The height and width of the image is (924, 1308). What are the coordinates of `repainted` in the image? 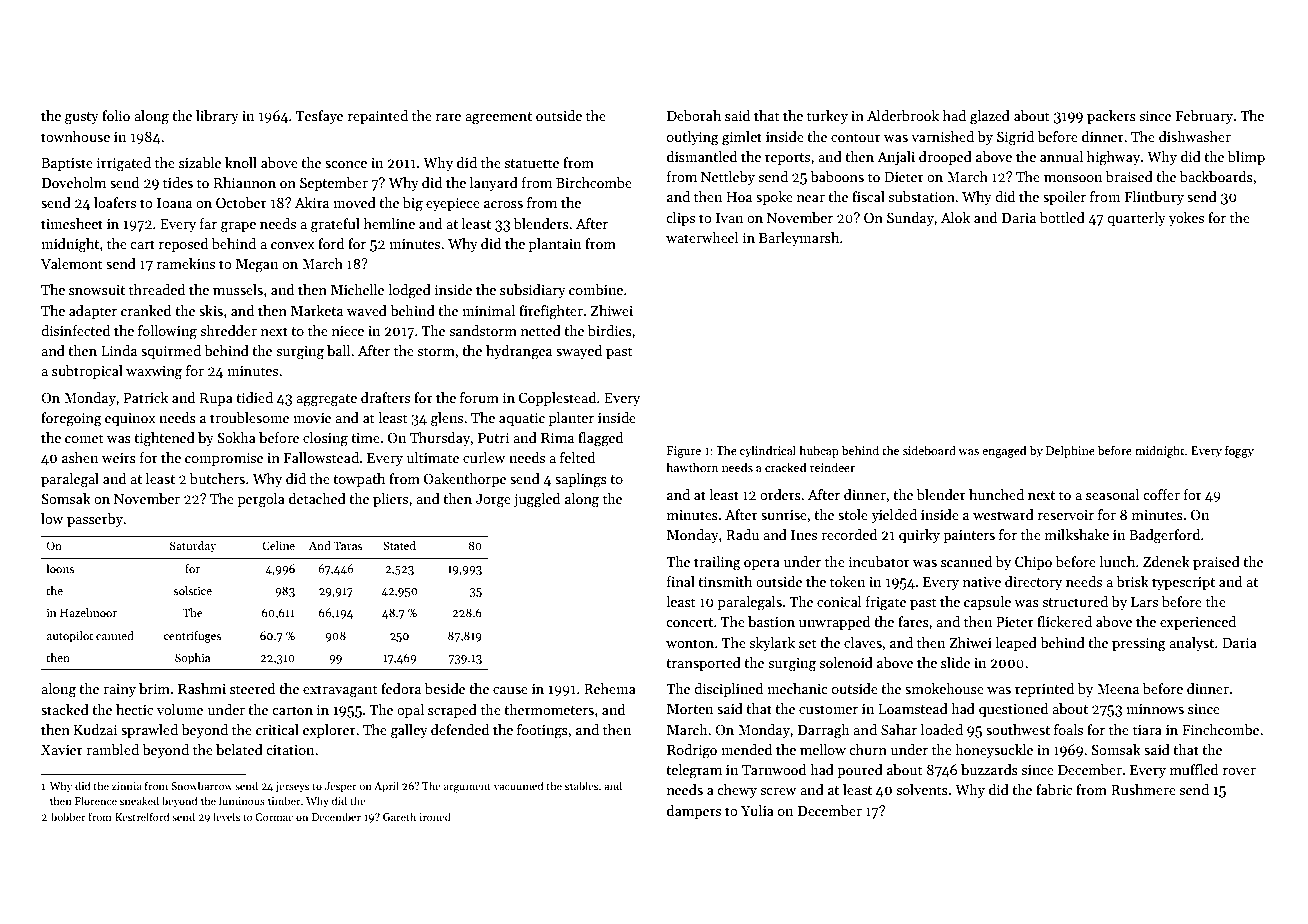 It's located at (378, 117).
